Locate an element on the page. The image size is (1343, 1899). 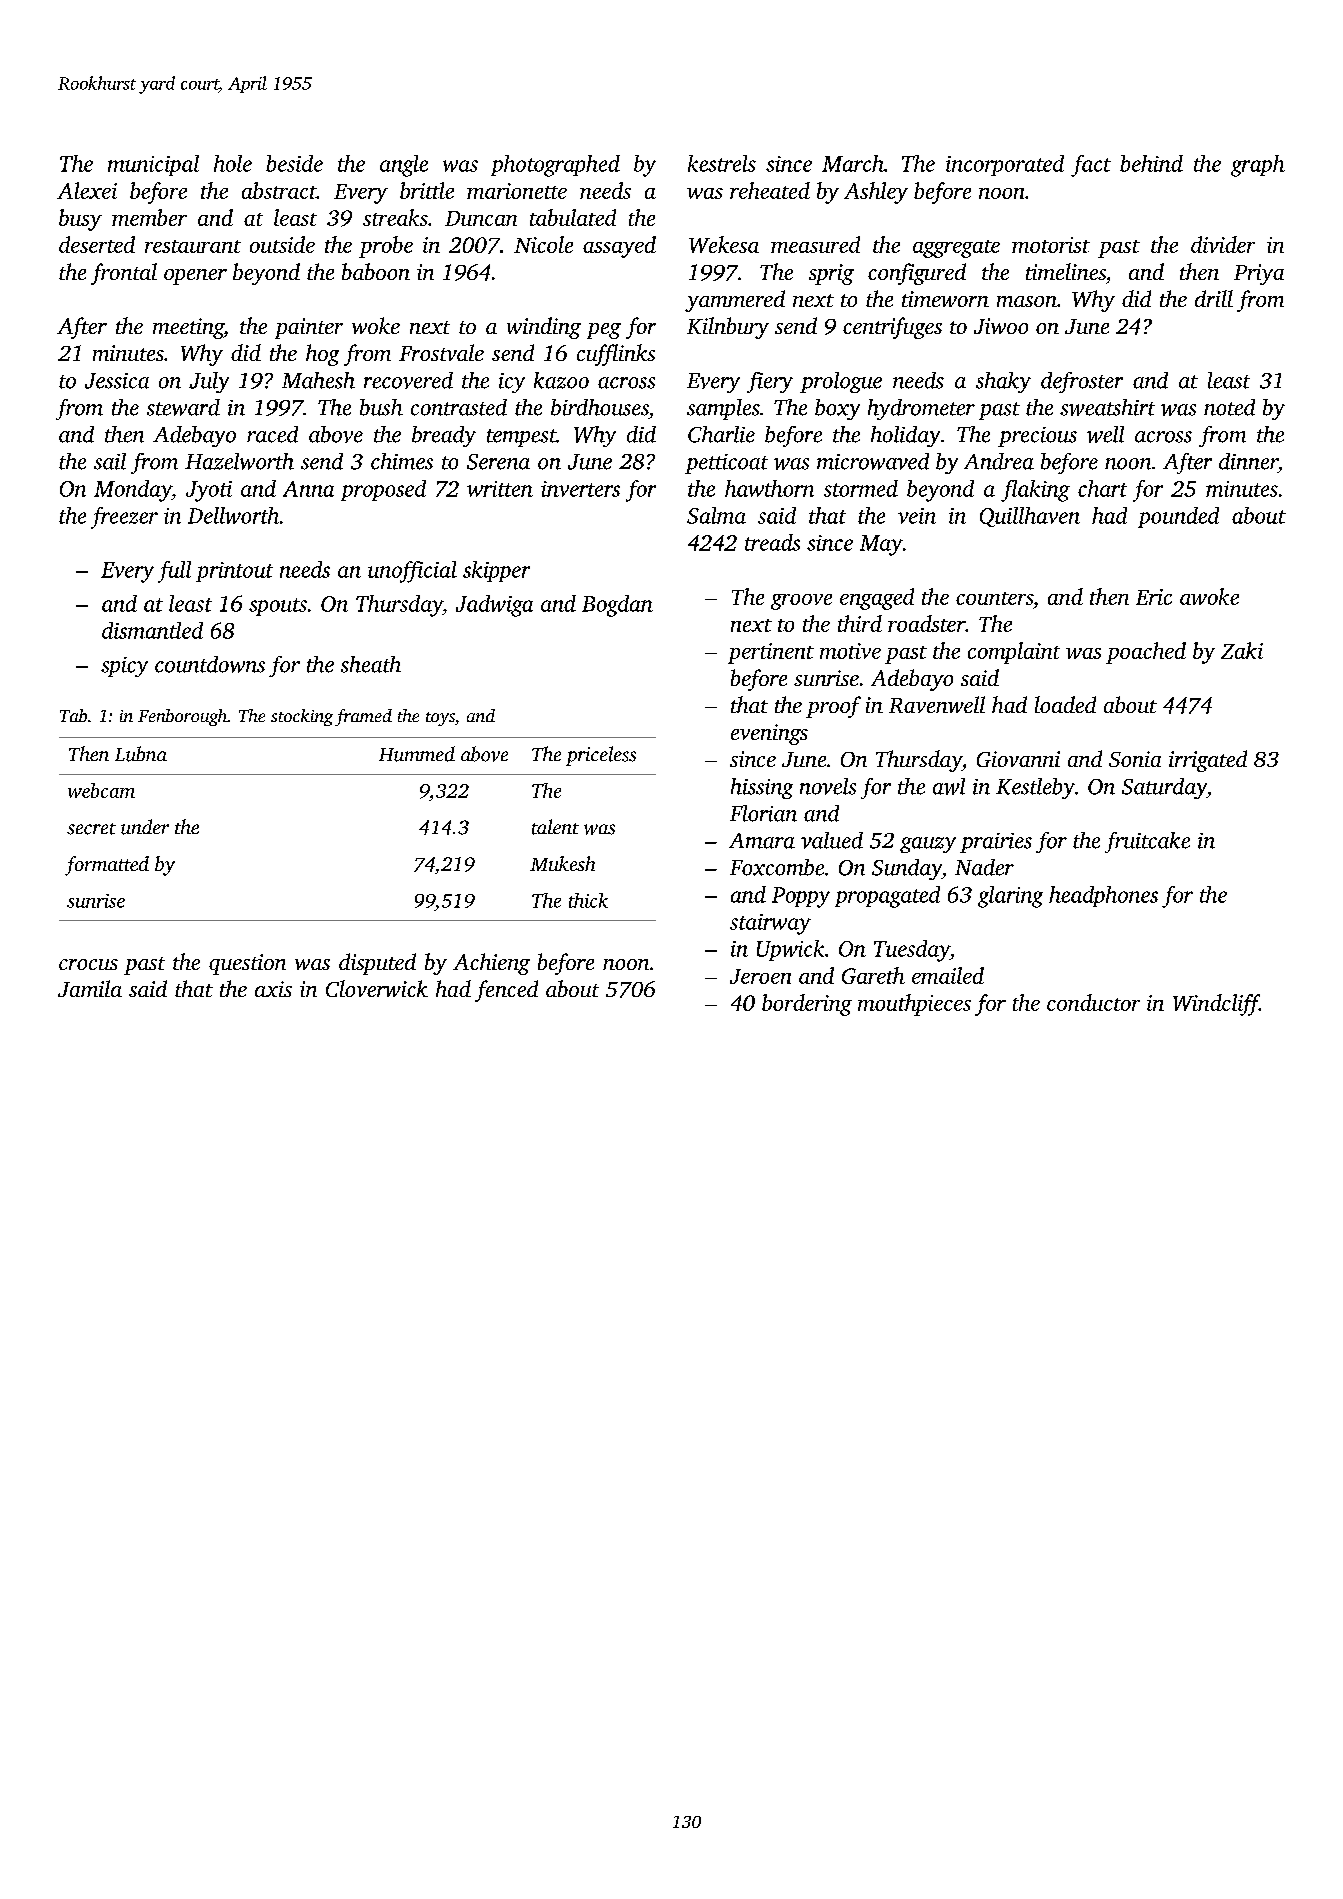
Lubna is located at coordinates (141, 754).
